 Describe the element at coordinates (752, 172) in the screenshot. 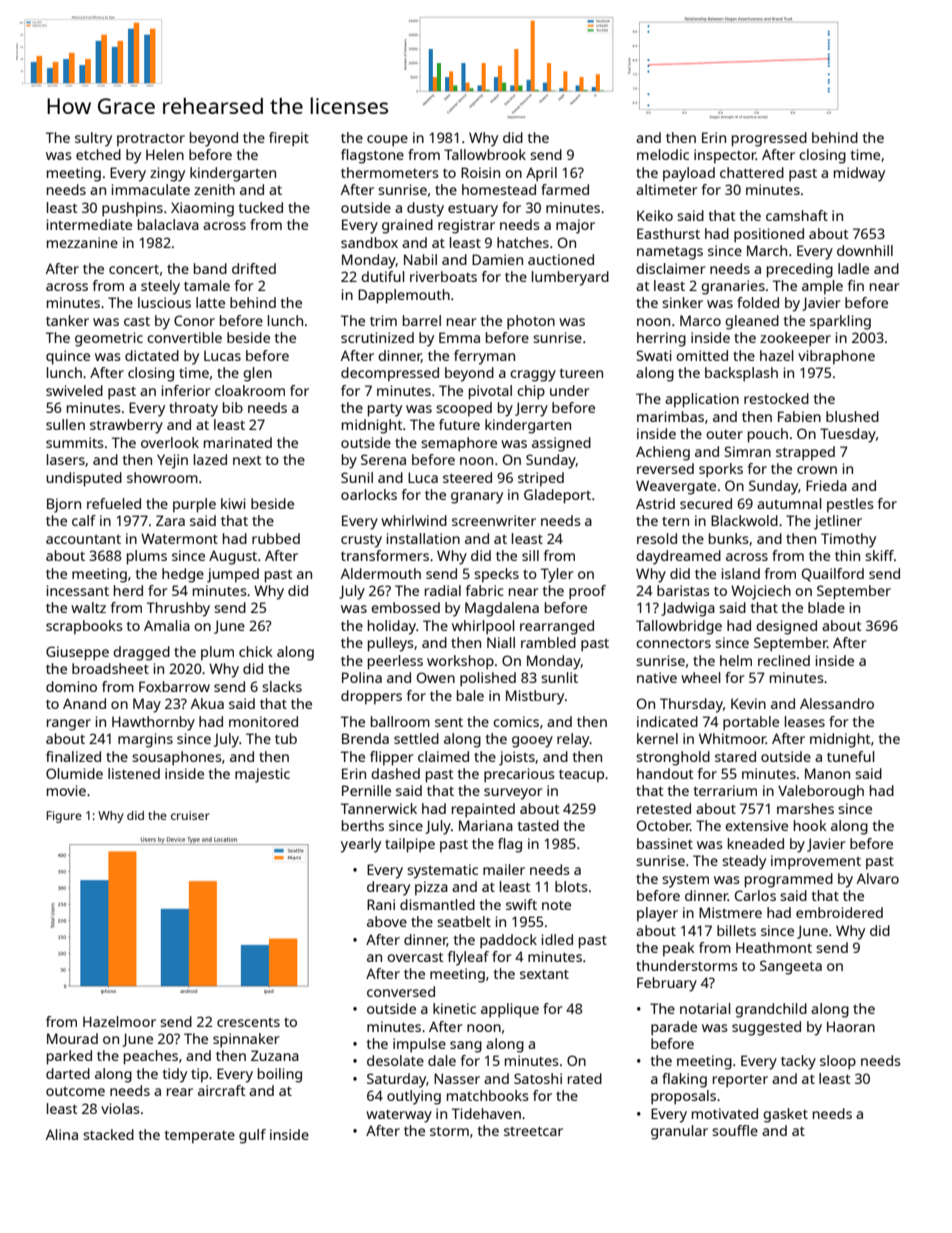

I see `chattered` at that location.
